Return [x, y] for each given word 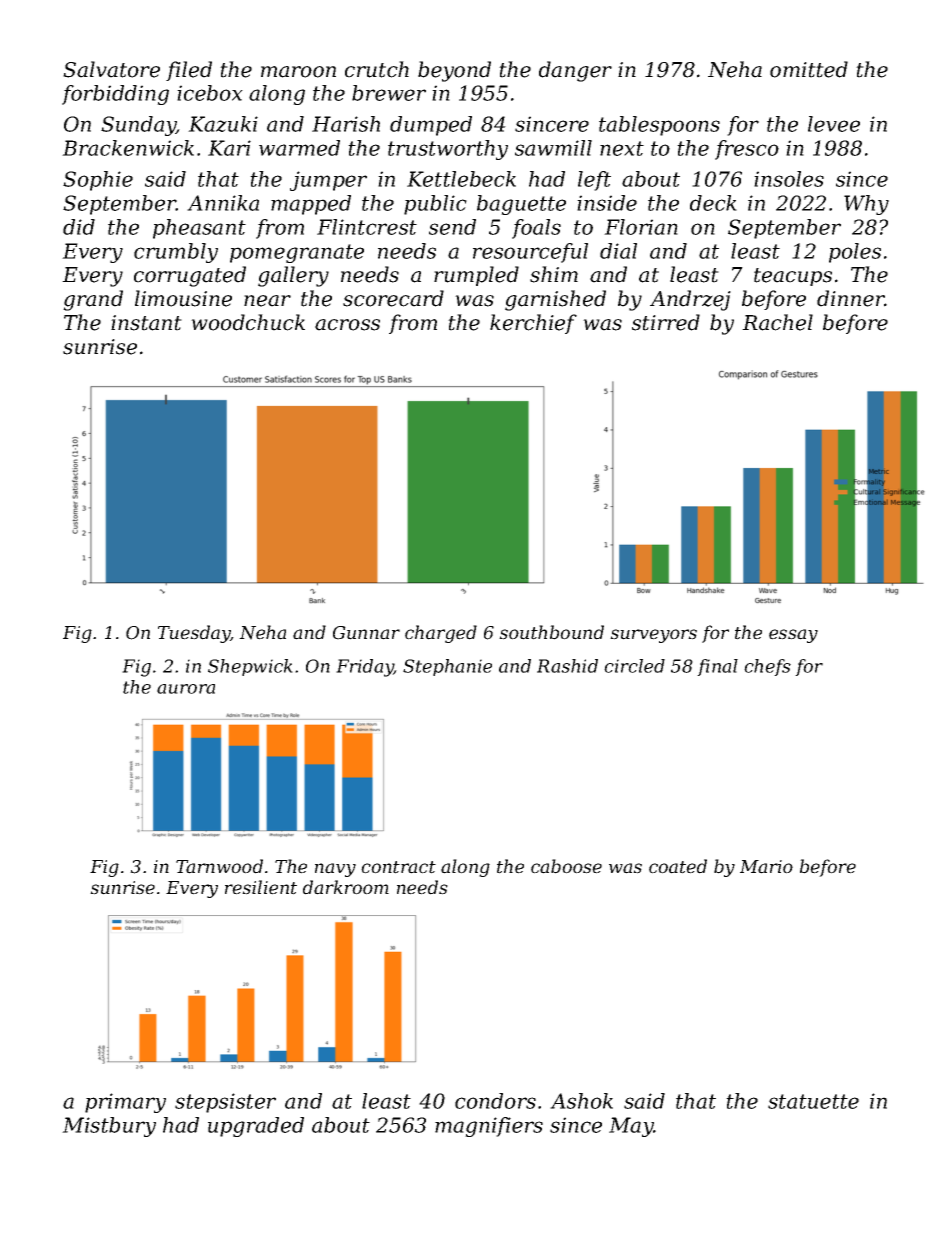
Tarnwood [219, 866]
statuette [813, 1101]
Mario [766, 867]
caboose [566, 866]
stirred [666, 322]
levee [834, 124]
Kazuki [223, 124]
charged [441, 634]
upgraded [256, 1127]
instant [146, 323]
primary [125, 1103]
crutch [377, 69]
